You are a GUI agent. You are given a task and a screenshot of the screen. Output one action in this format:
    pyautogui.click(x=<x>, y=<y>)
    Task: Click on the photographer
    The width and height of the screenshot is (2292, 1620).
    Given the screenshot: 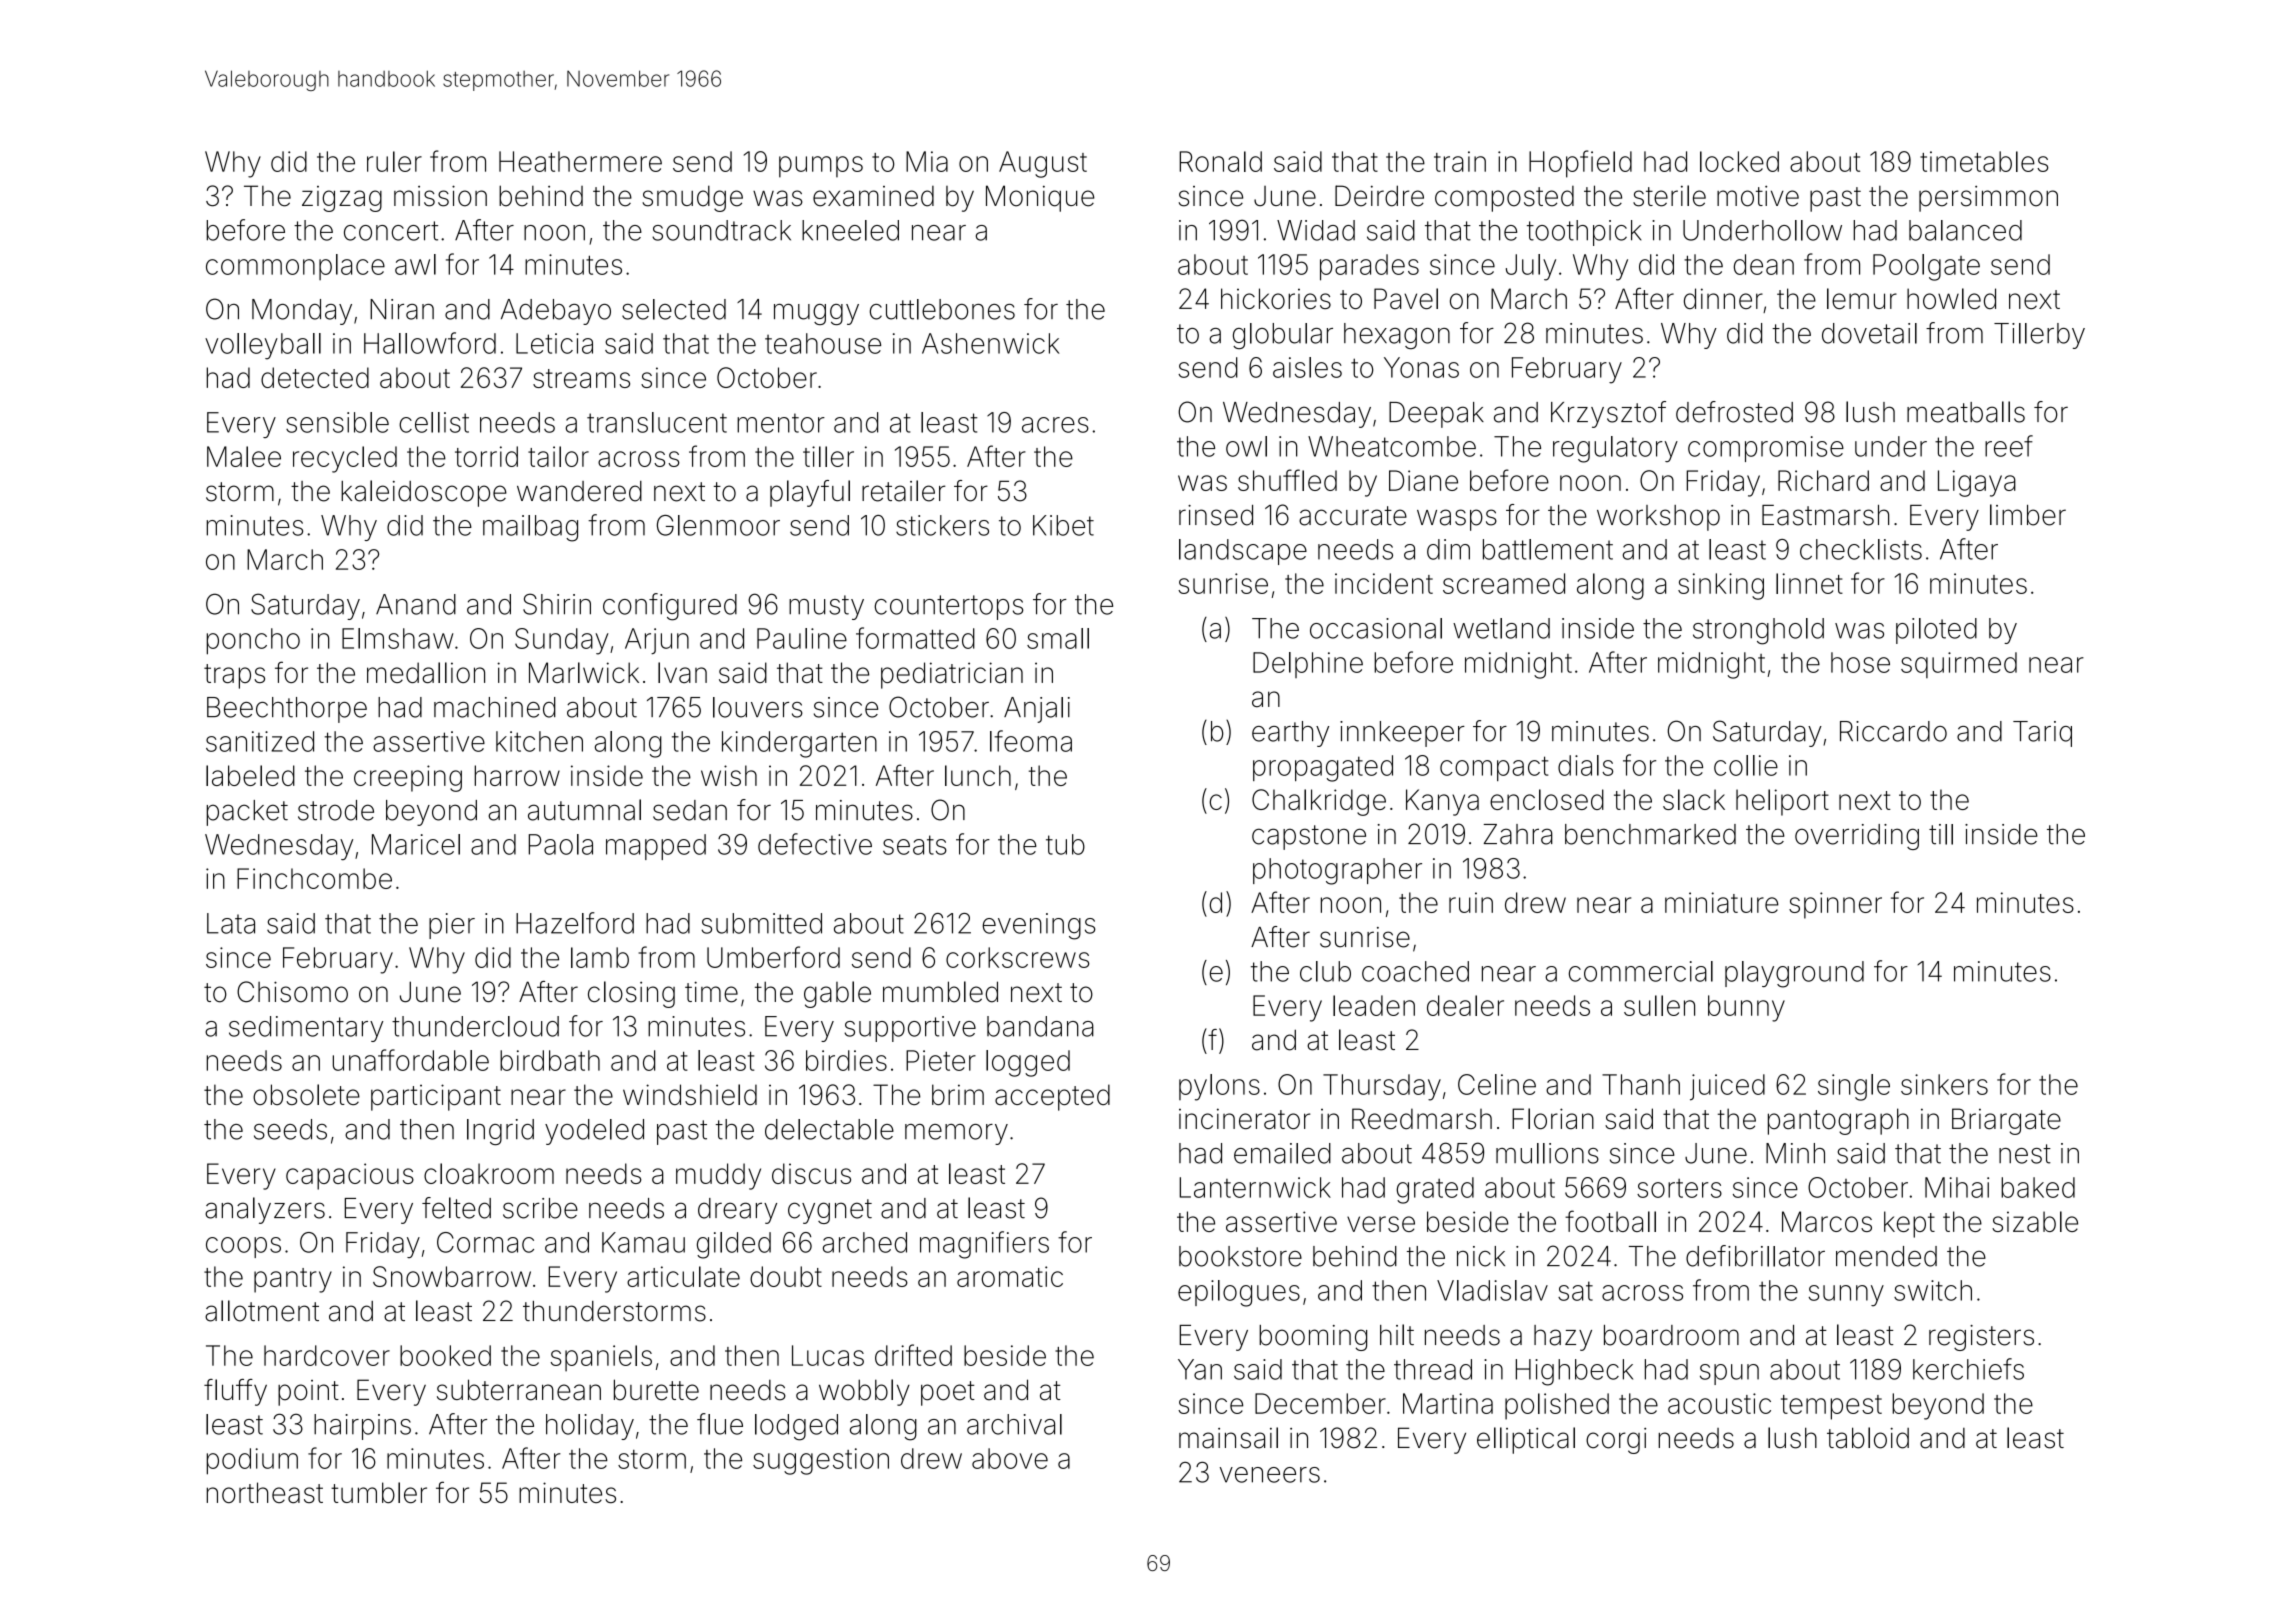 What is the action you would take?
    pyautogui.click(x=1337, y=871)
